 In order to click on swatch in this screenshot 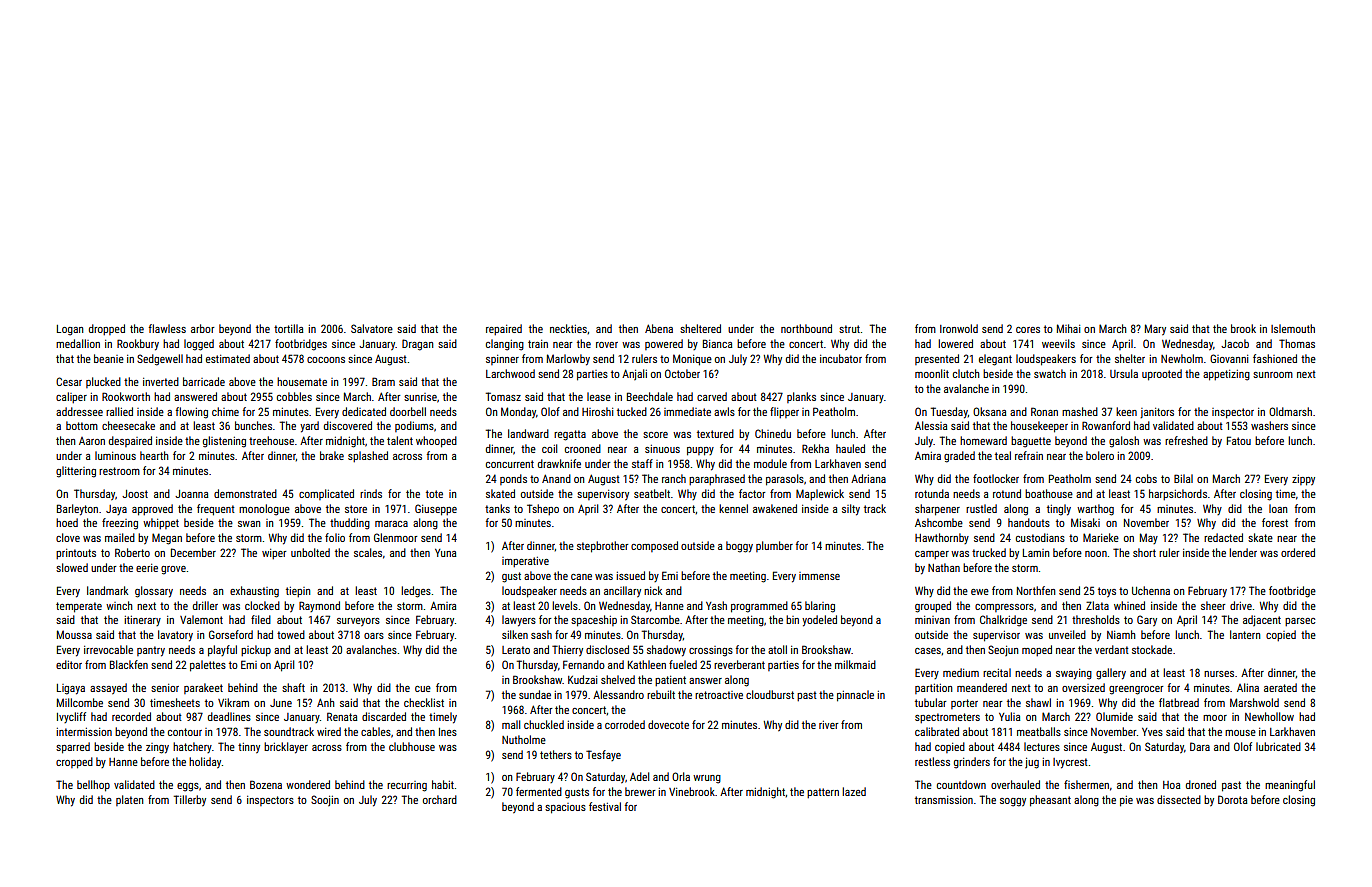, I will do `click(1050, 373)`.
